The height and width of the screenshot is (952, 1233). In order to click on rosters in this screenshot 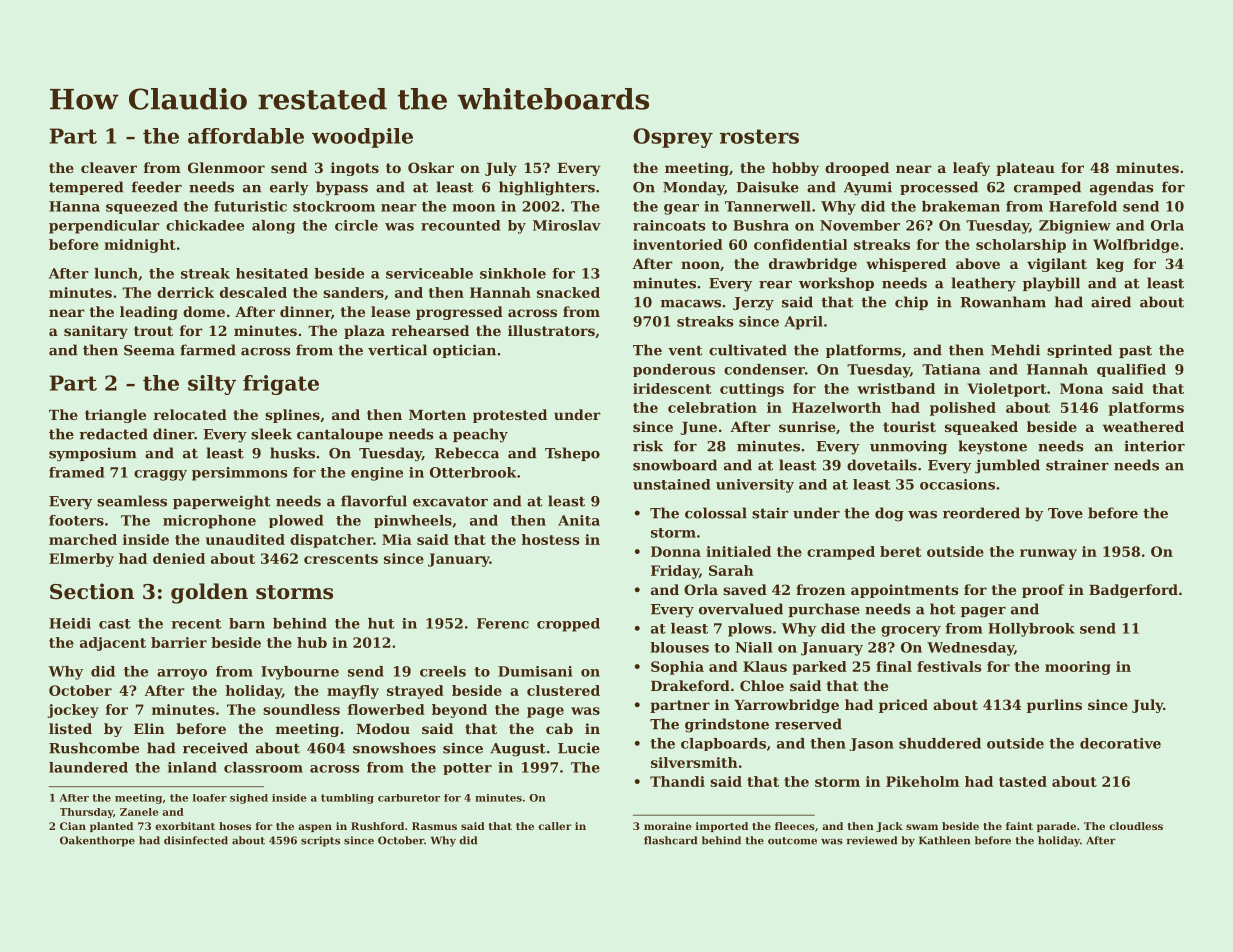, I will do `click(759, 136)`.
